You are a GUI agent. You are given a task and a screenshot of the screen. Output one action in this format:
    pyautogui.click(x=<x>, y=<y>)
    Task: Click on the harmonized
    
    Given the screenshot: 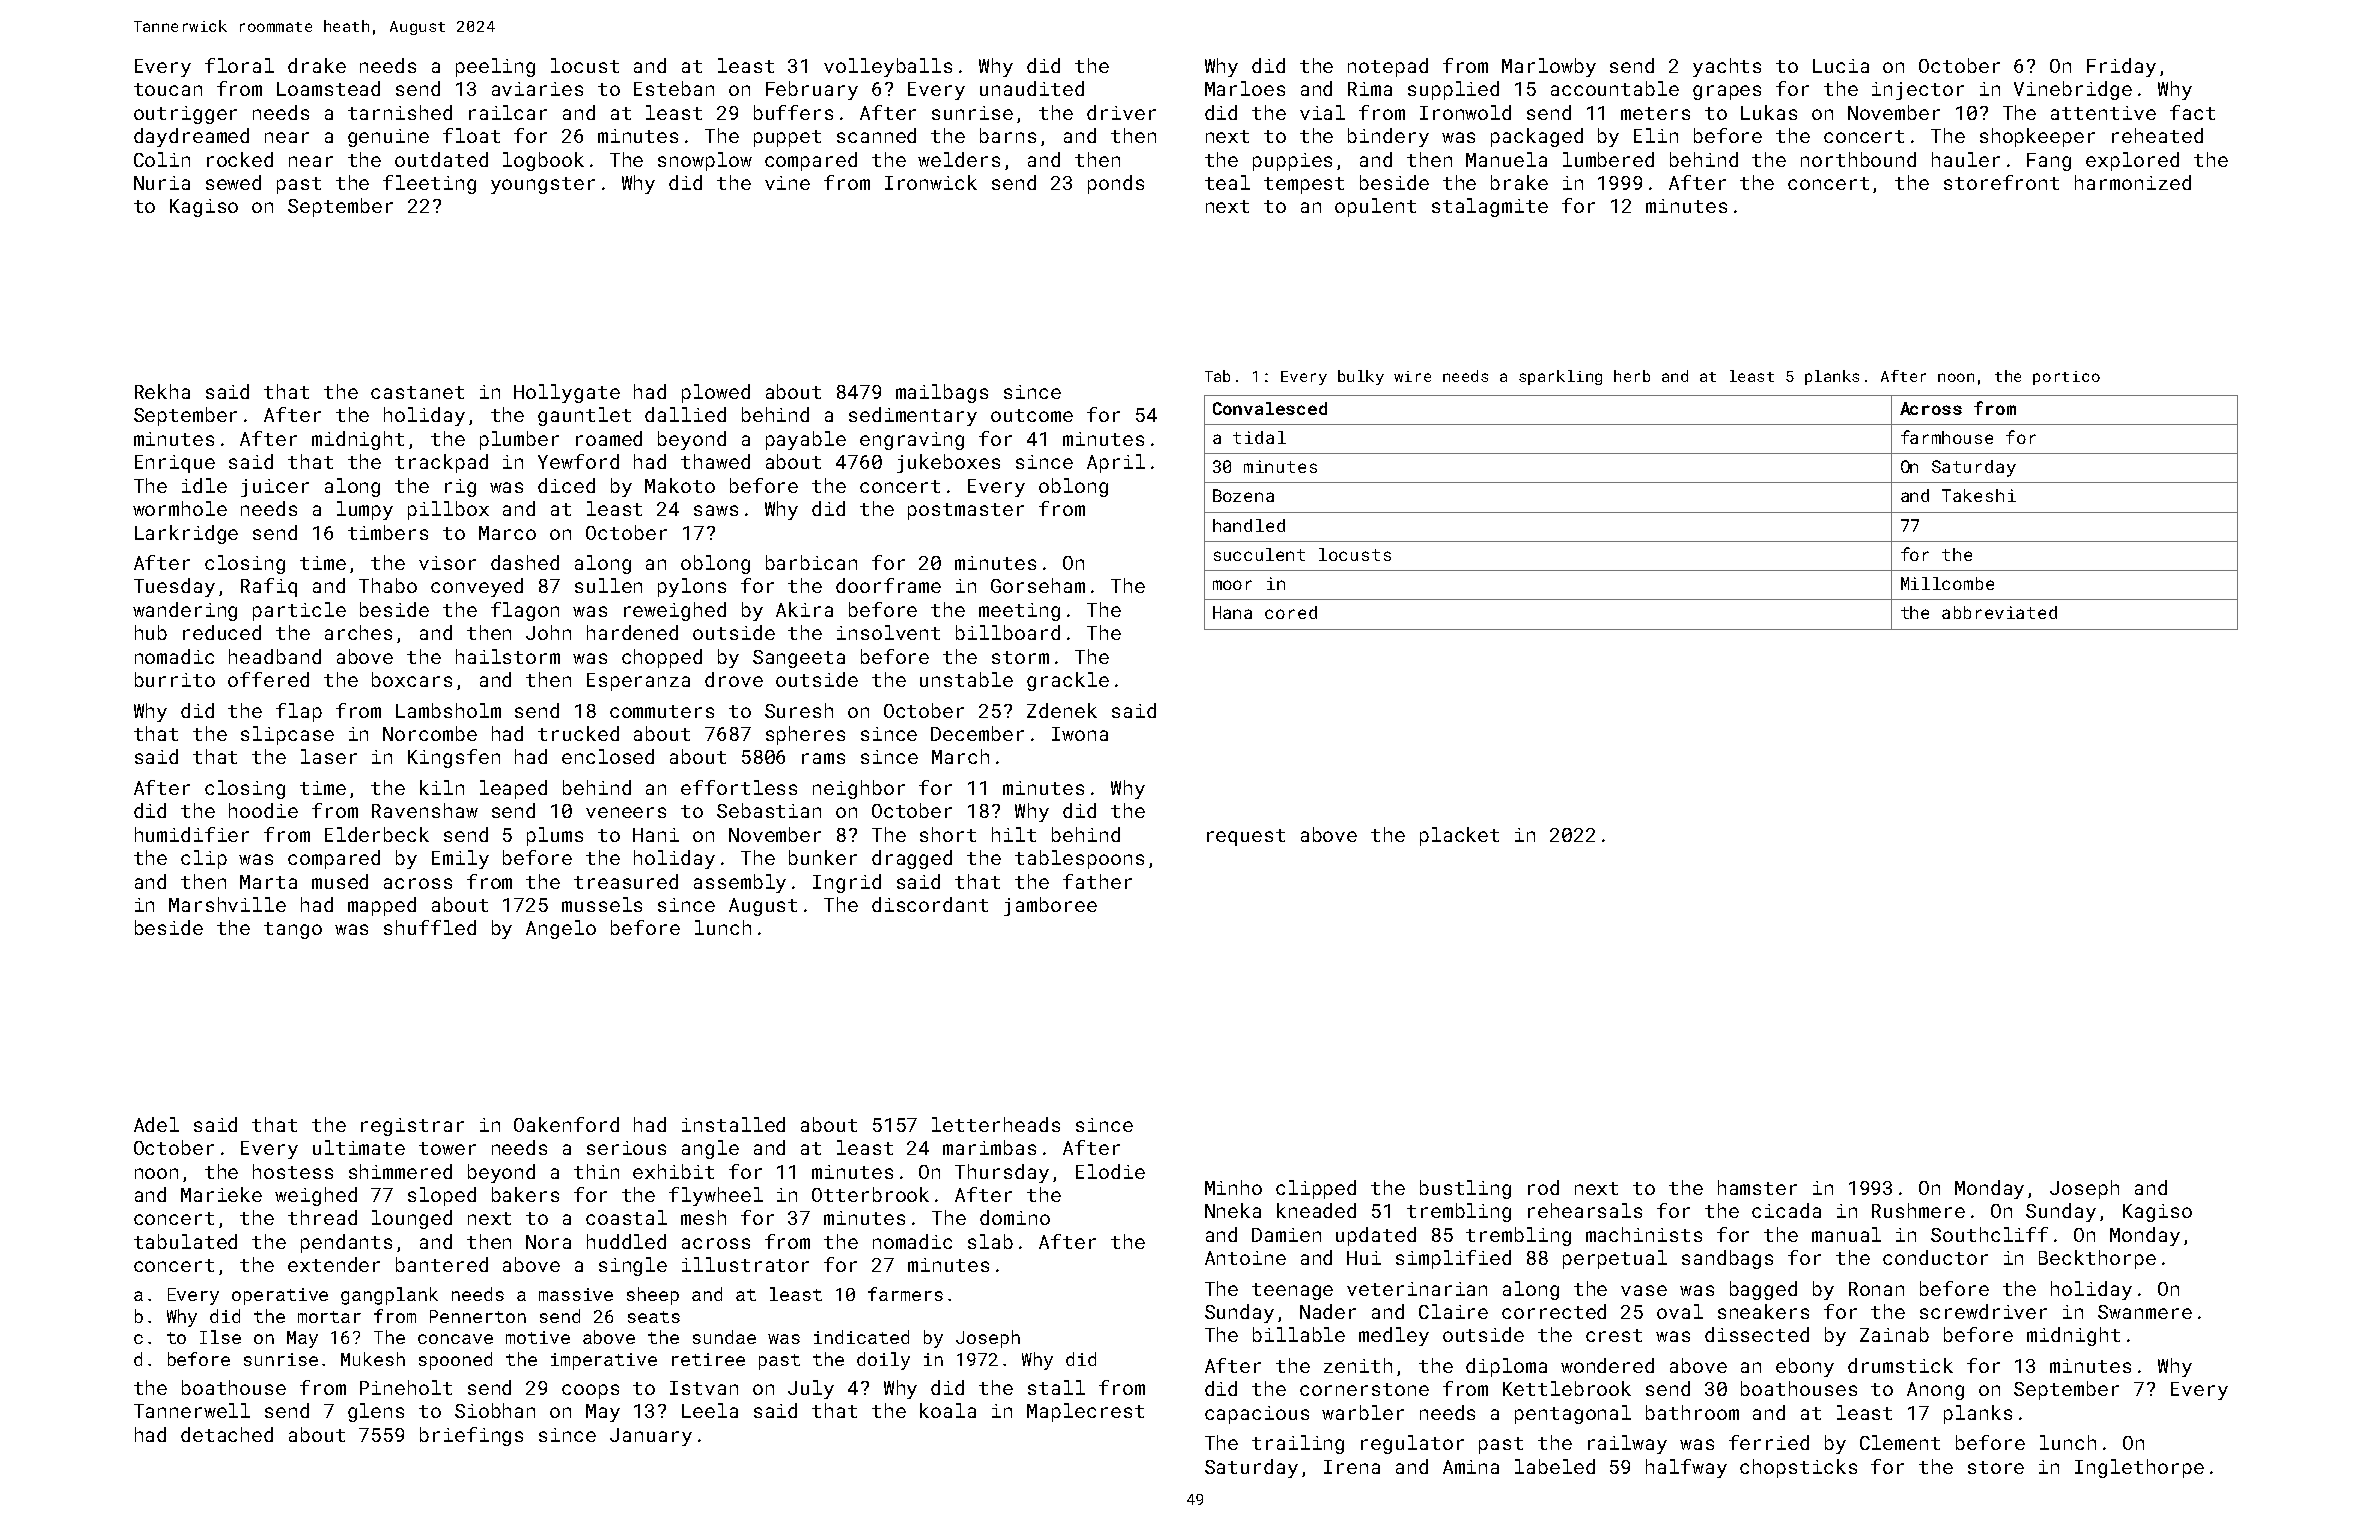 What is the action you would take?
    pyautogui.click(x=2133, y=182)
